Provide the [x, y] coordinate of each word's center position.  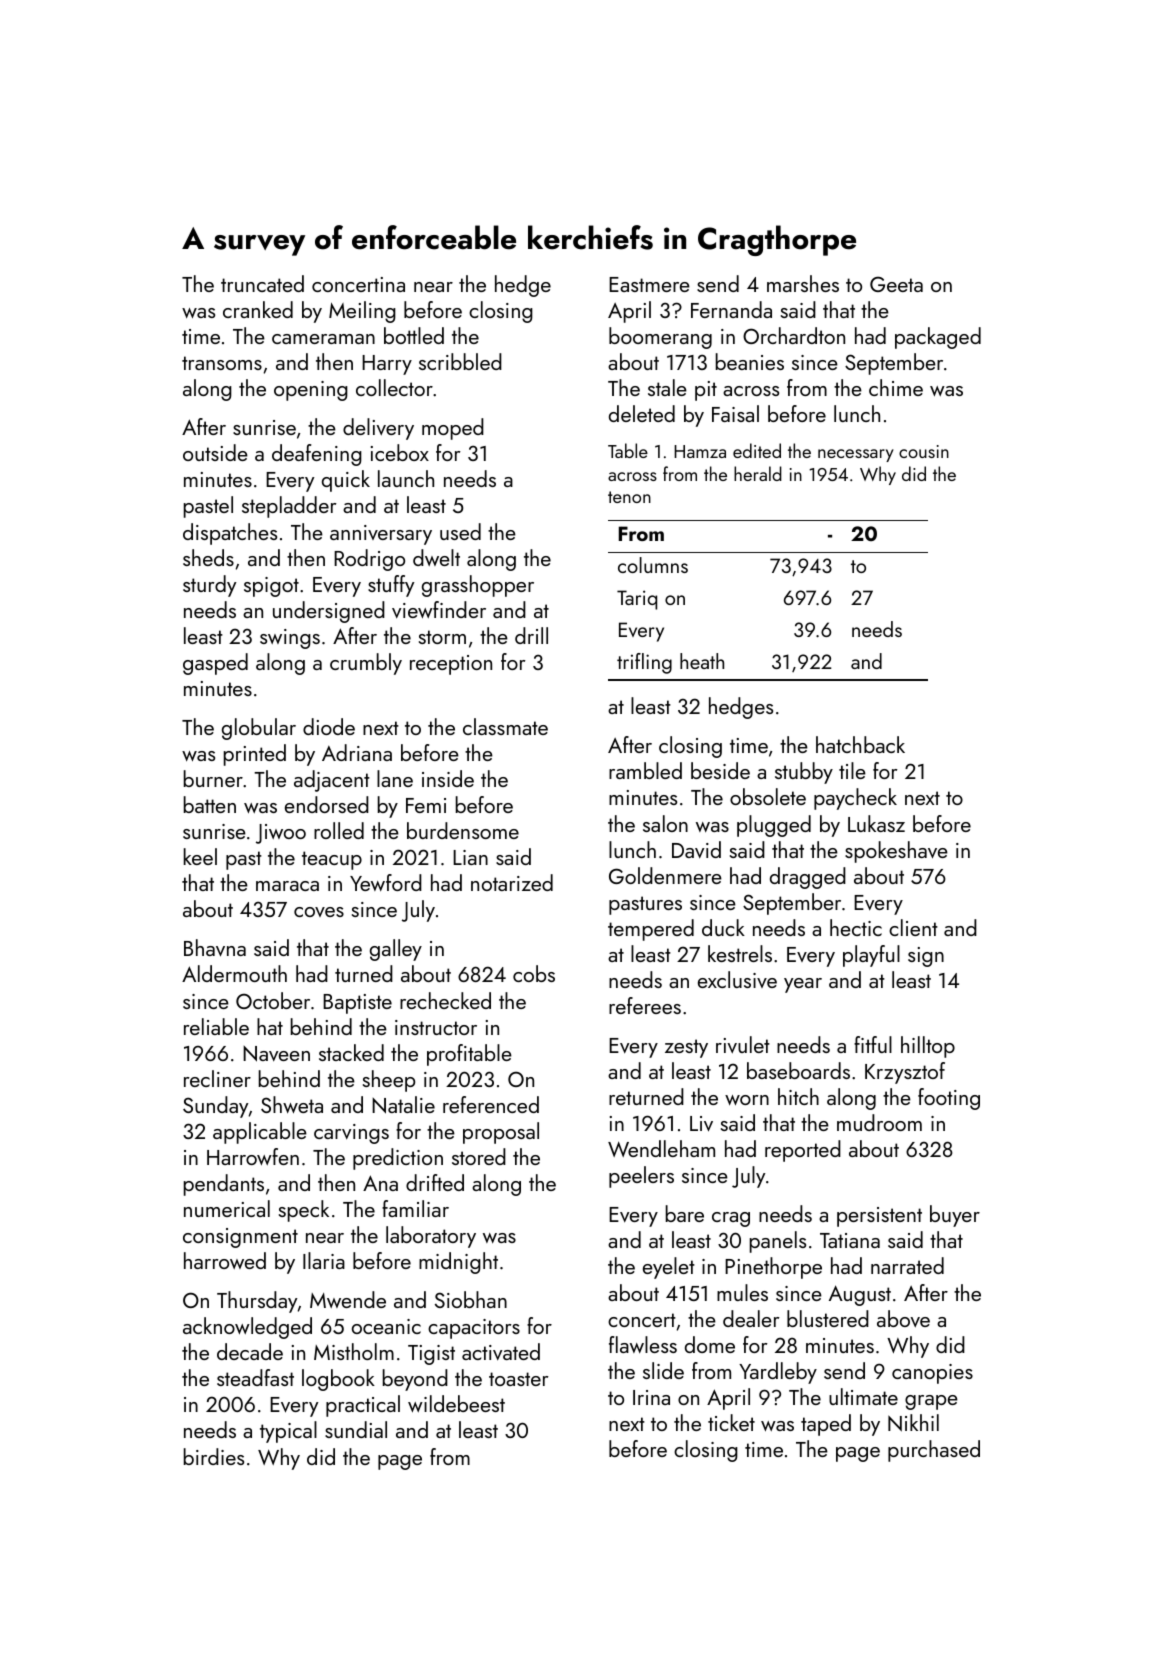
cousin [924, 451]
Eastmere [649, 284]
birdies [214, 1456]
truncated [262, 283]
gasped [215, 664]
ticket [731, 1422]
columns [653, 565]
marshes [803, 283]
